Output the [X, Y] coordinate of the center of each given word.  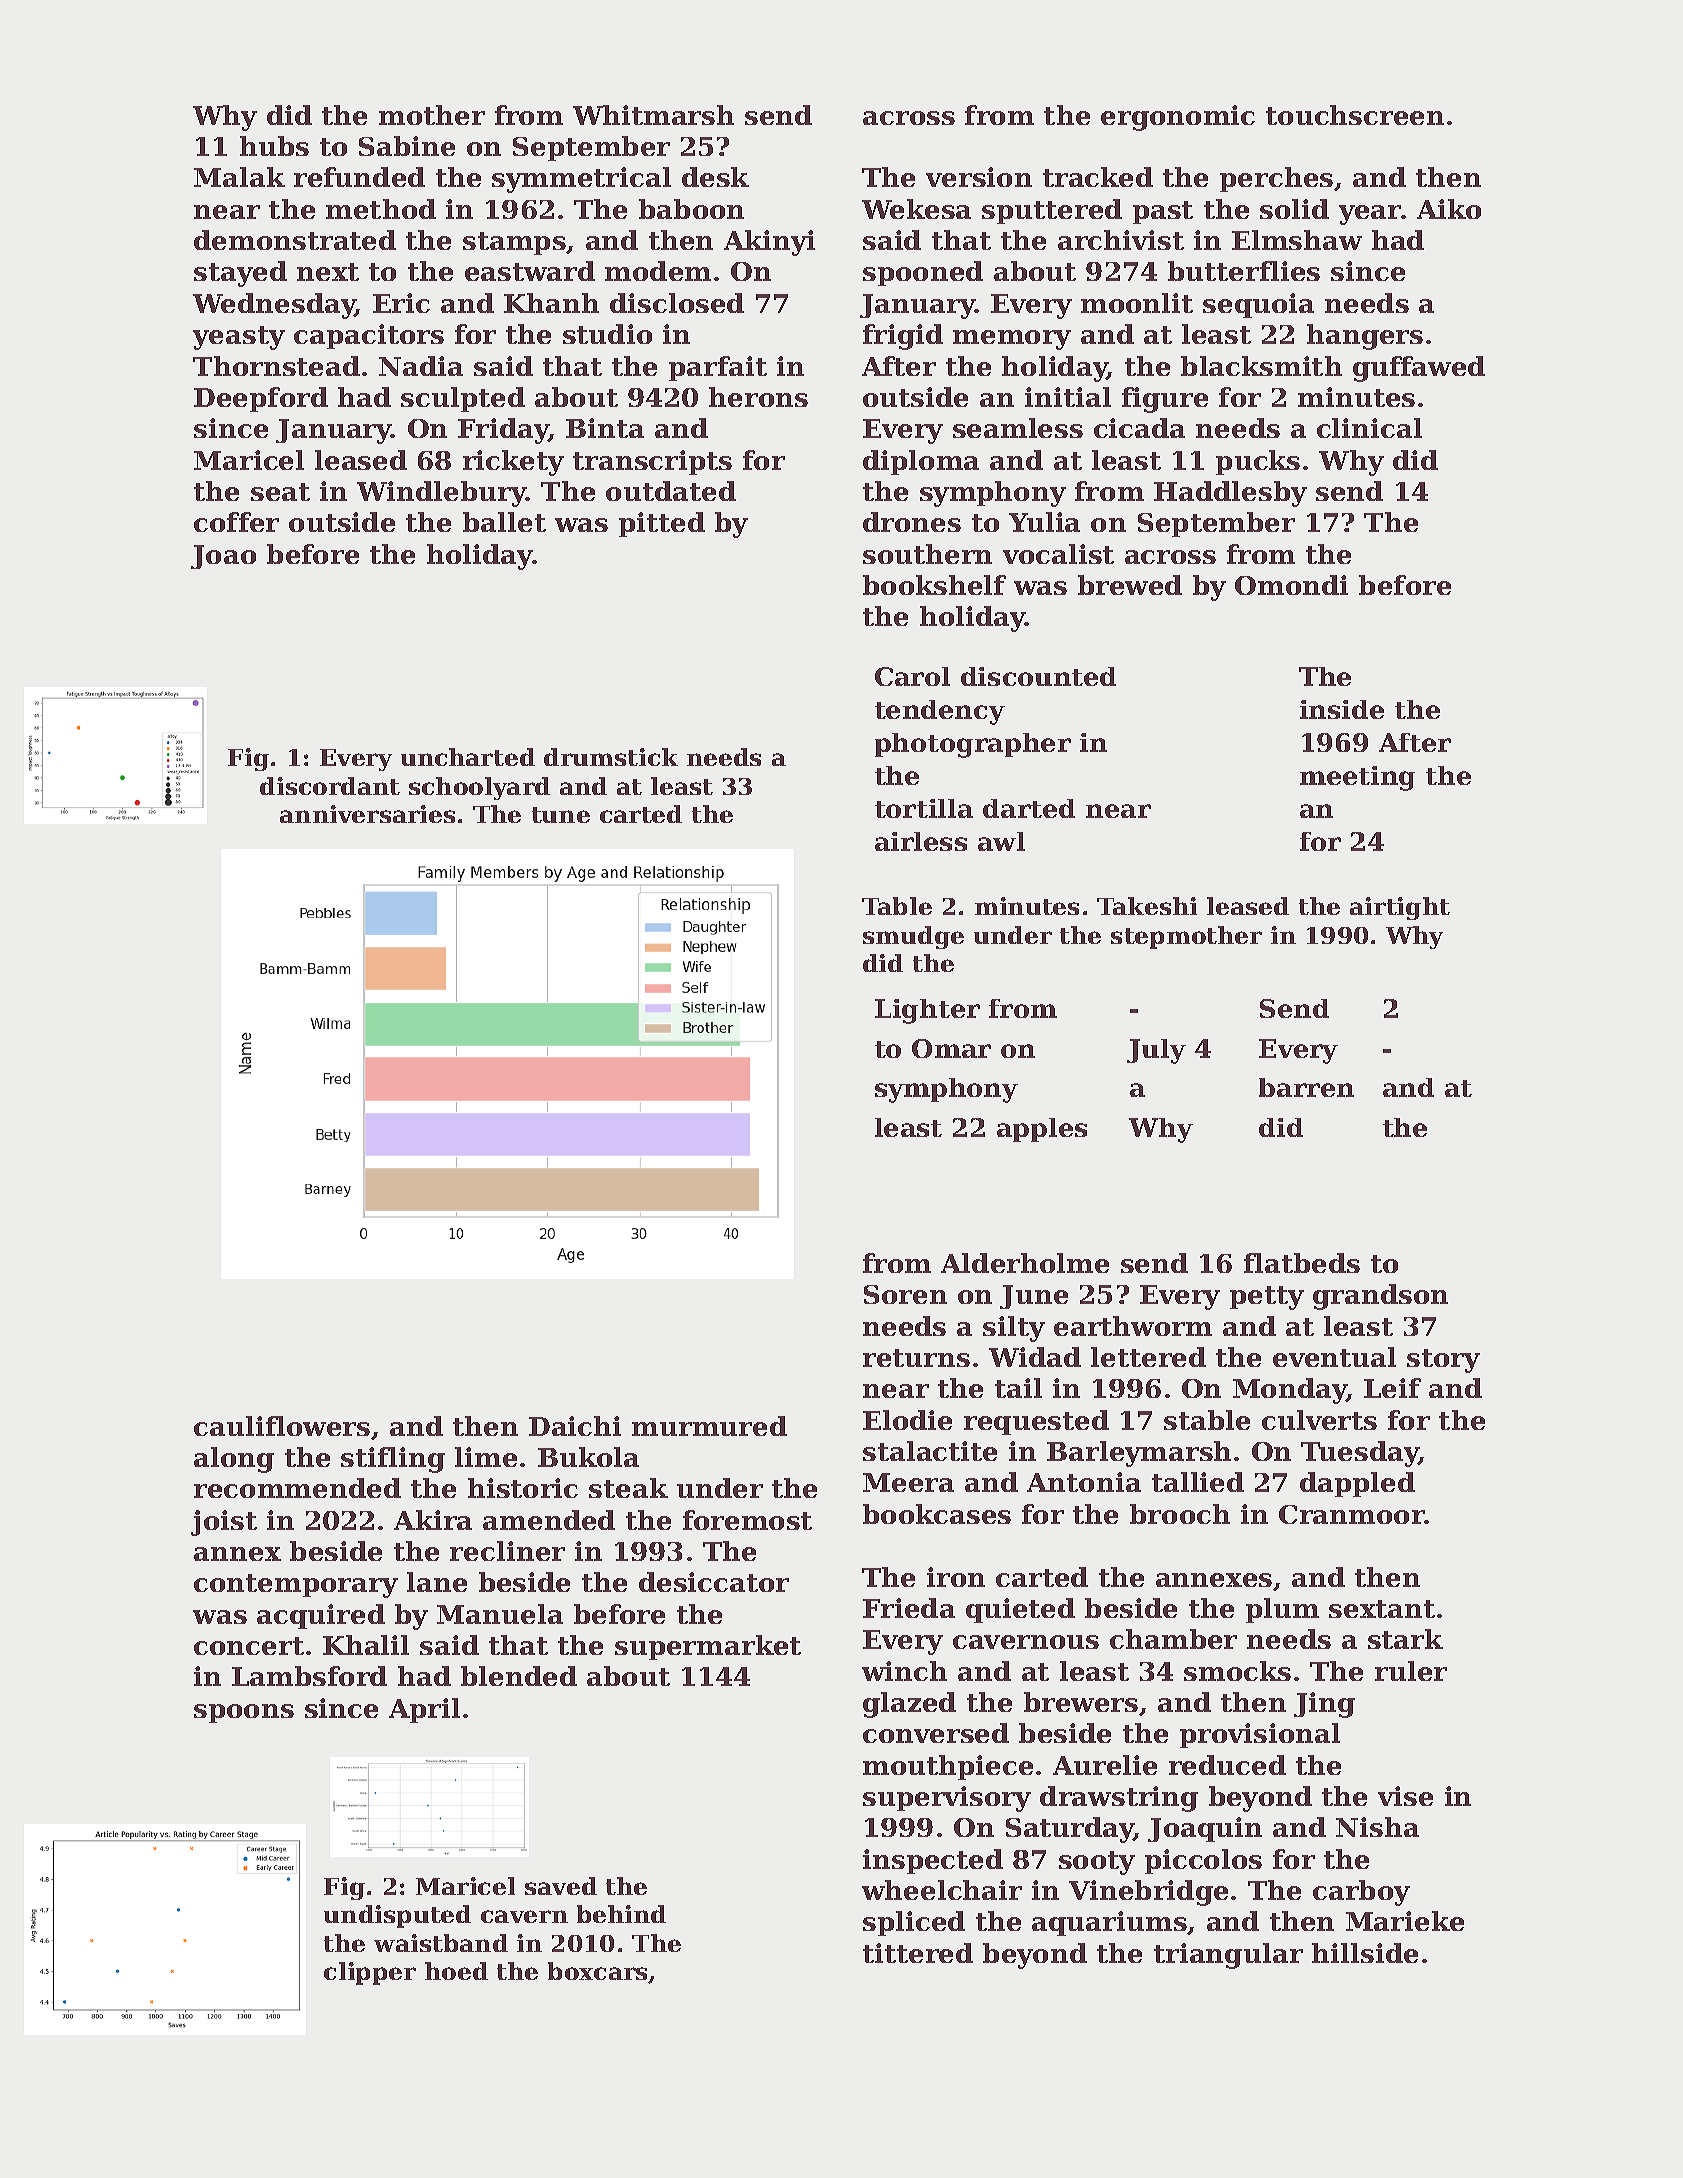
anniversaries [367, 814]
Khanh [551, 303]
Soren [905, 1294]
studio [607, 334]
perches [1276, 179]
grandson [1380, 1297]
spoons [244, 1713]
